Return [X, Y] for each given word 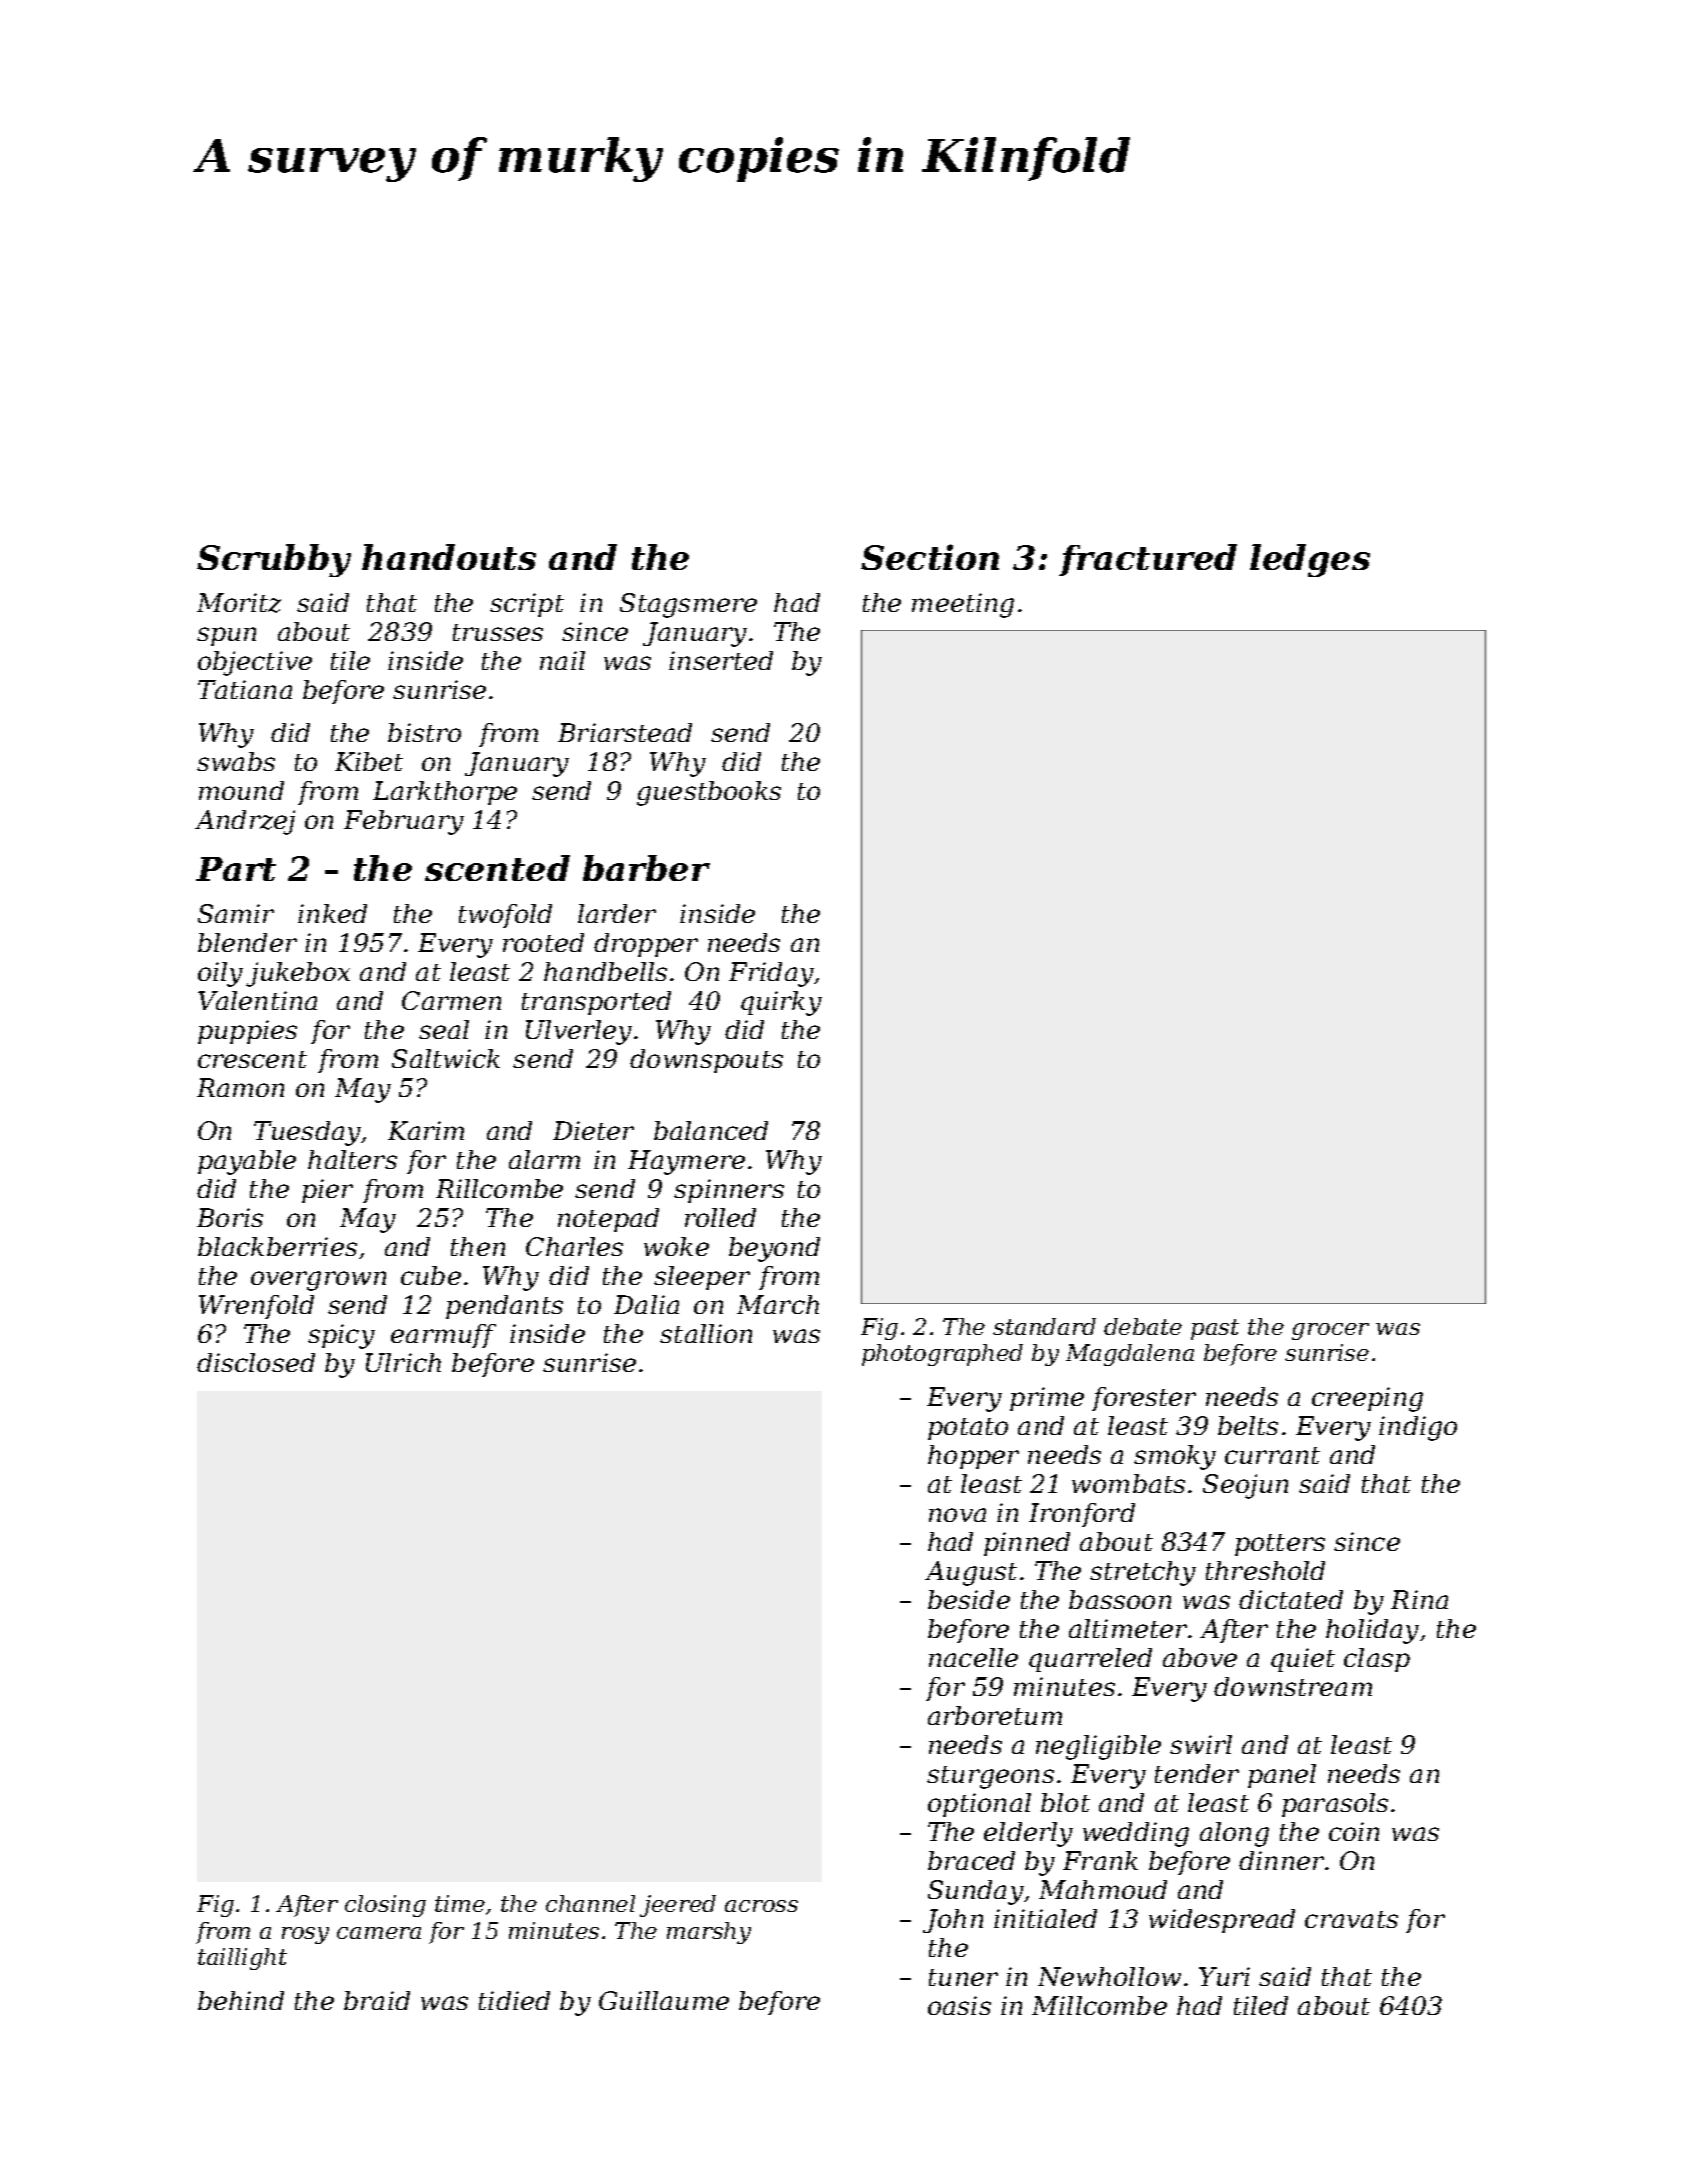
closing [385, 1906]
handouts [449, 557]
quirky [781, 1003]
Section [930, 557]
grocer [1330, 1331]
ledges [1310, 560]
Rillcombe [499, 1188]
